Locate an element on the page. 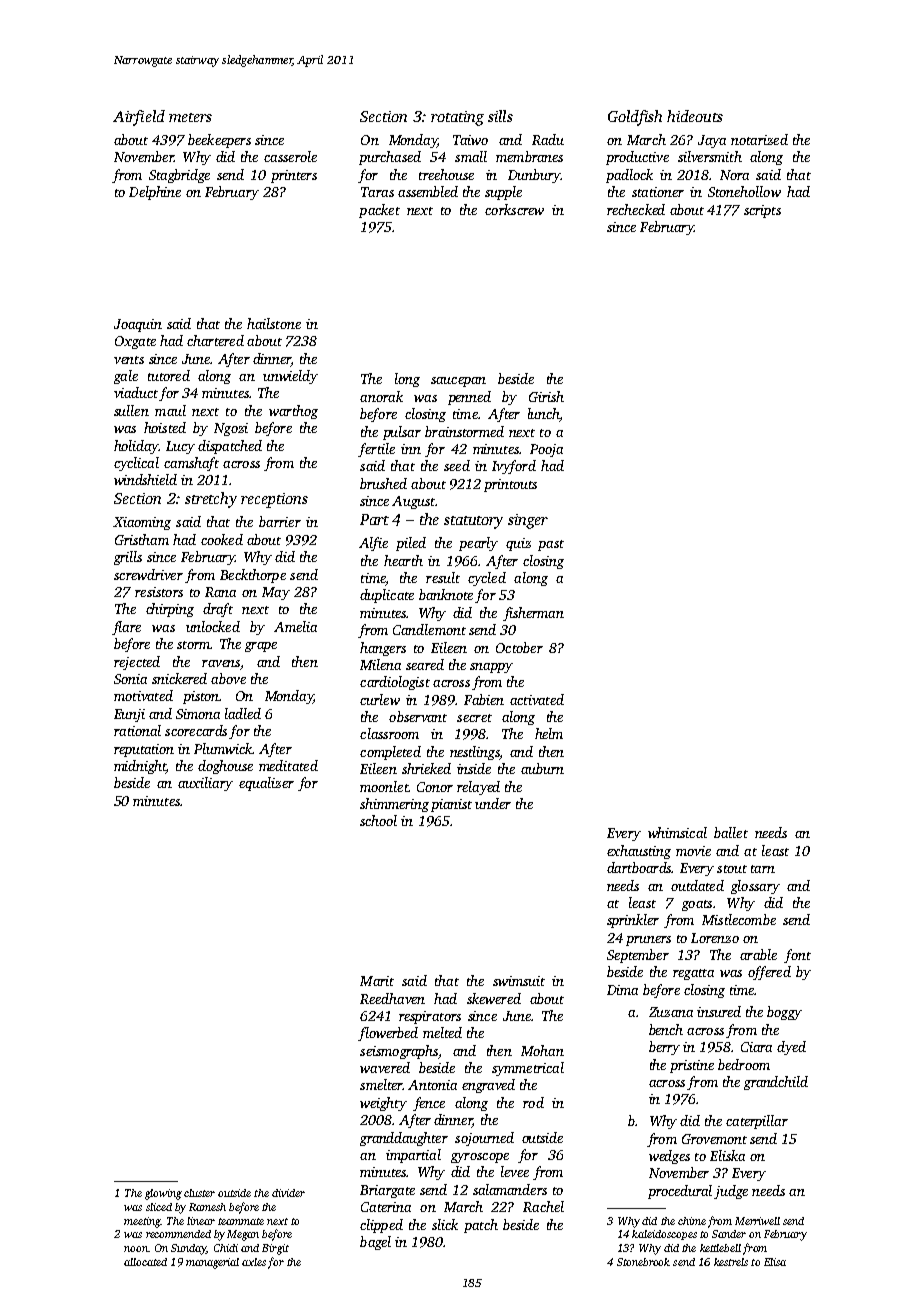  scripts is located at coordinates (762, 211).
